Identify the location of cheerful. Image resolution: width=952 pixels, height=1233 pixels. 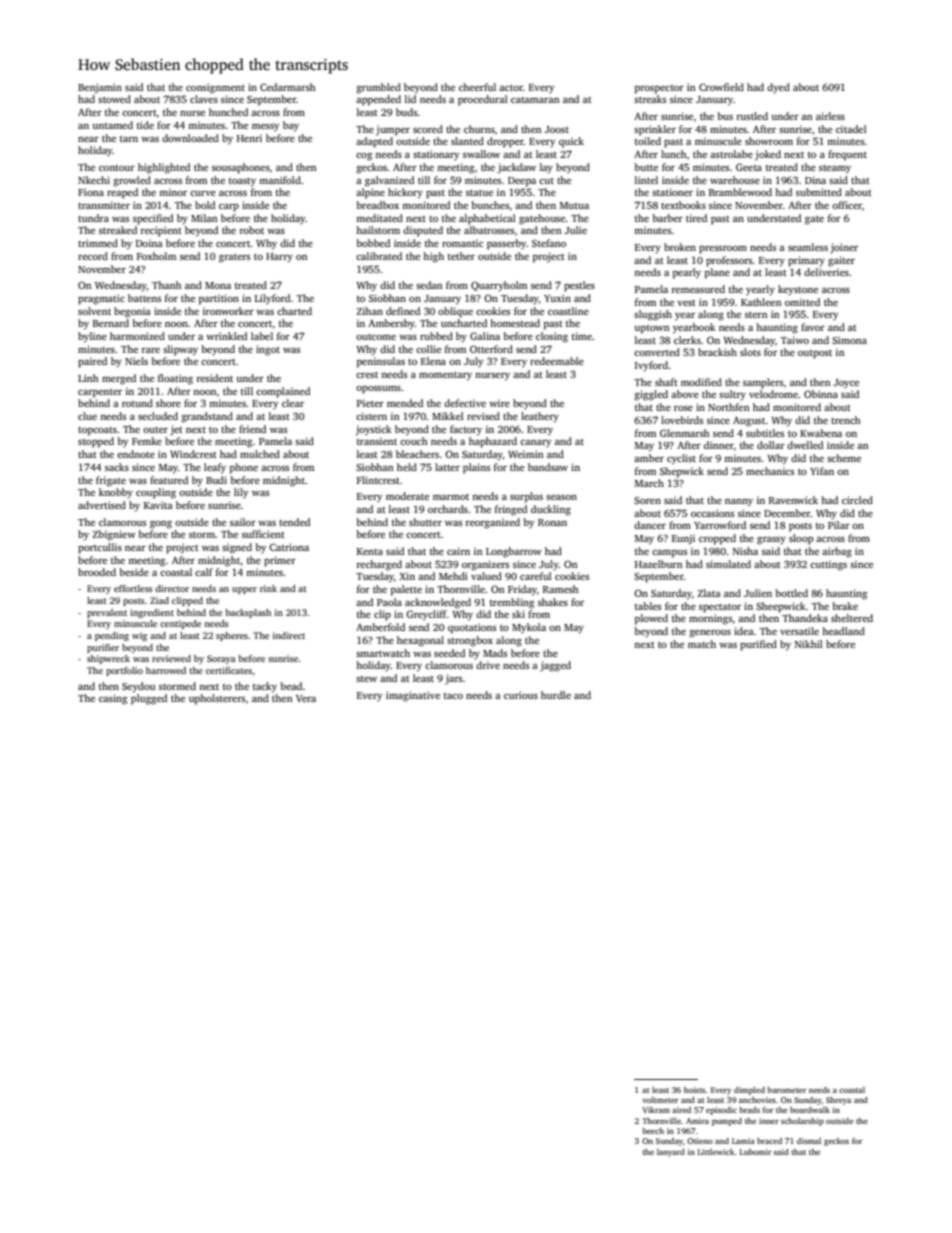
(477, 87).
